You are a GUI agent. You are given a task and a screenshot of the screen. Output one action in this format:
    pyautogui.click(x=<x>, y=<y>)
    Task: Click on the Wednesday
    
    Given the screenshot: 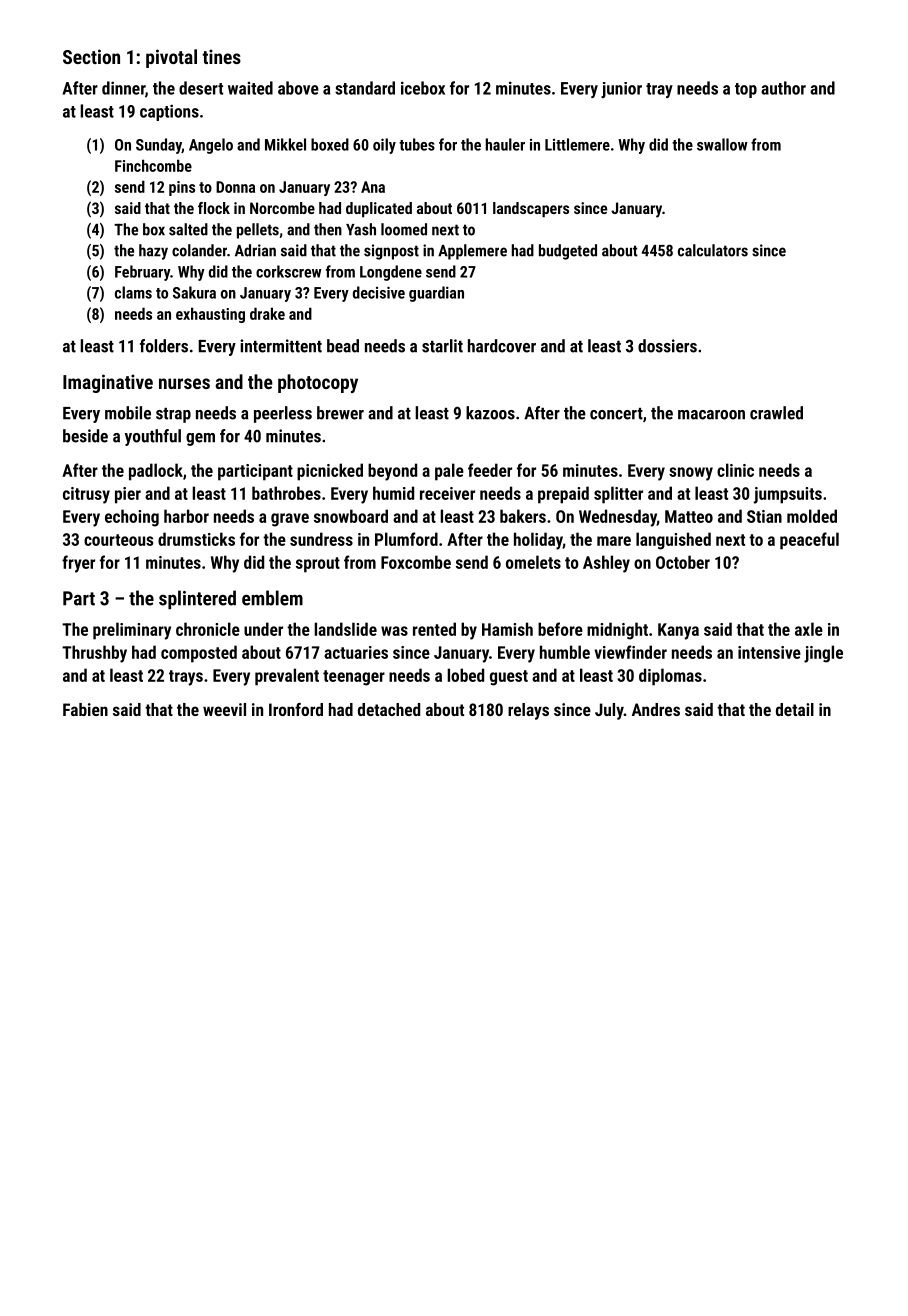 What is the action you would take?
    pyautogui.click(x=618, y=518)
